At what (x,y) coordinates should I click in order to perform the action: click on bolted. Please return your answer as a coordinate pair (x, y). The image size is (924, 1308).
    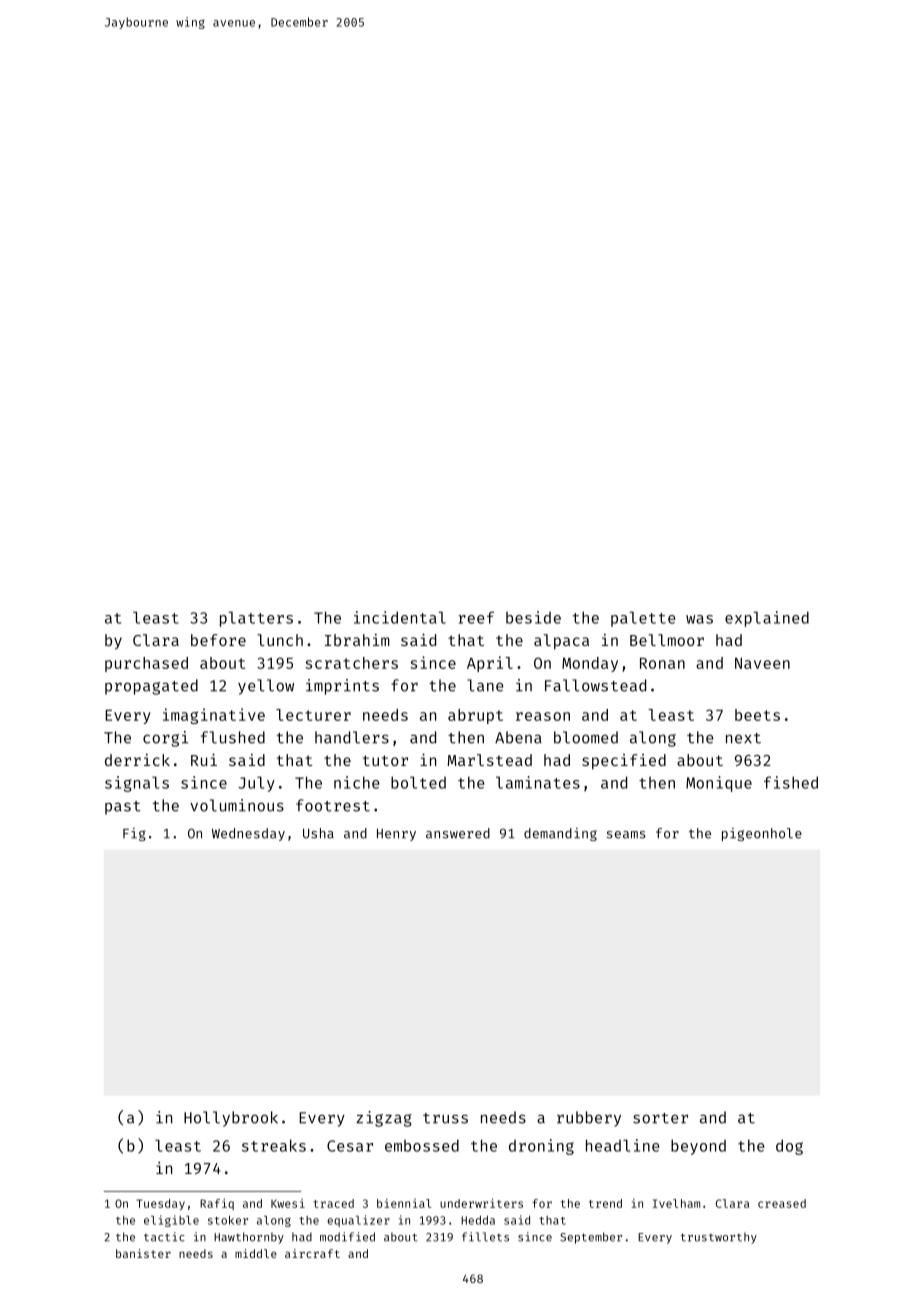
    Looking at the image, I should click on (418, 782).
